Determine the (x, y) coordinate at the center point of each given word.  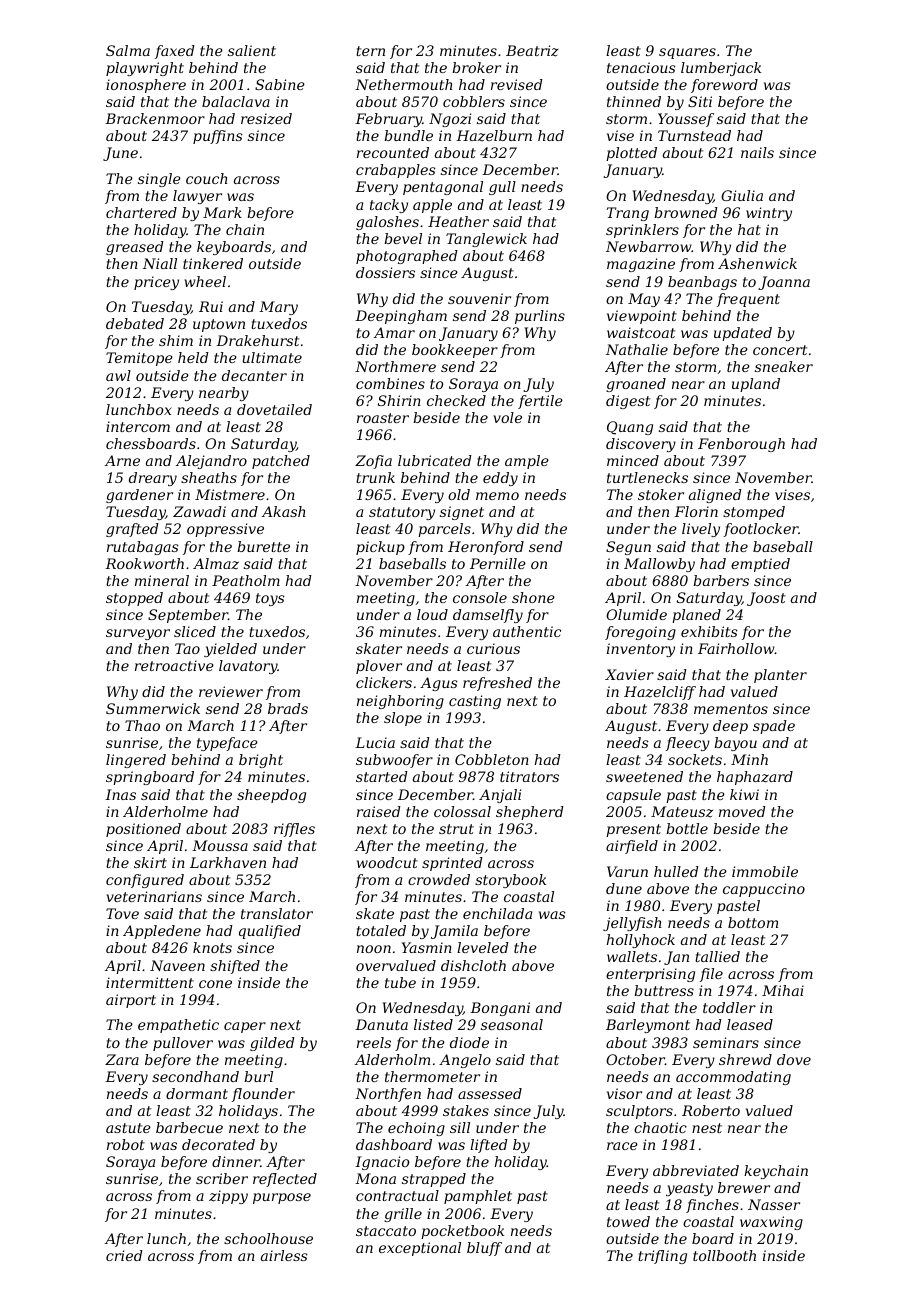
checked (456, 400)
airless (284, 1255)
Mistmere (230, 494)
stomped (754, 513)
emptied (760, 565)
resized (266, 119)
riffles (294, 830)
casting (475, 702)
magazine (641, 265)
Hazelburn (494, 136)
